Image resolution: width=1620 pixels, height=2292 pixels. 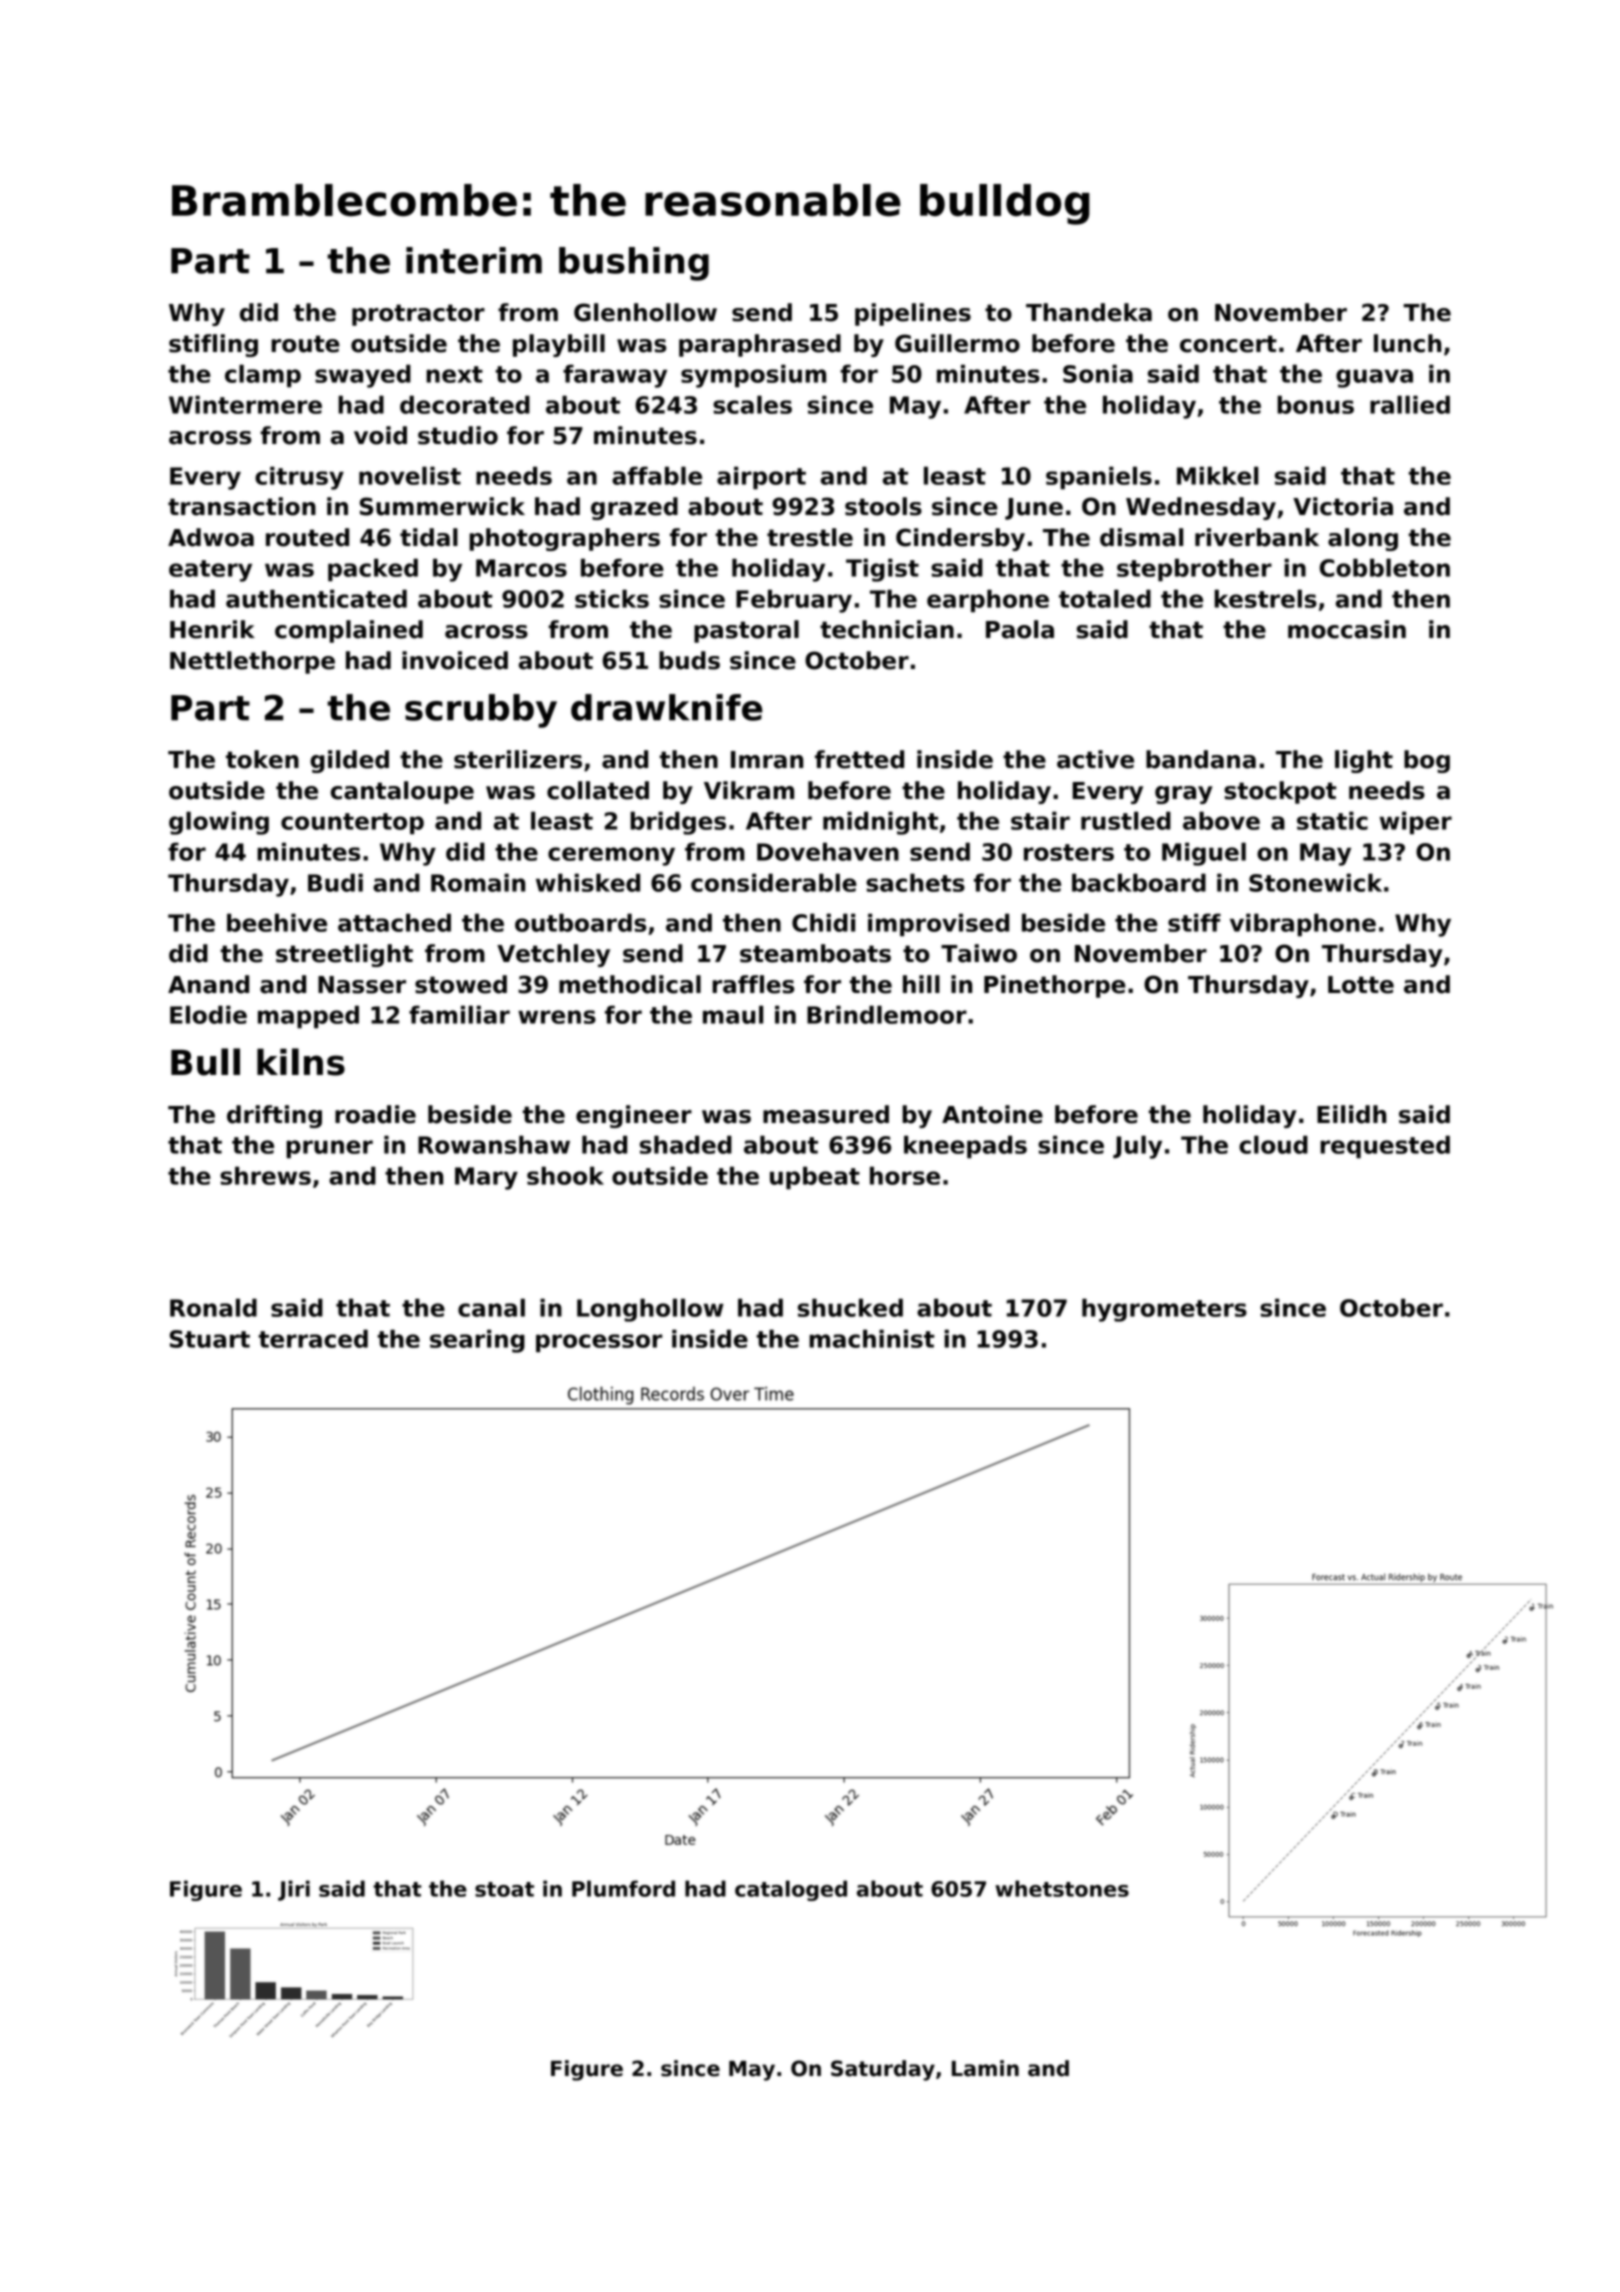 What do you see at coordinates (294, 1890) in the document?
I see `Jiri` at bounding box center [294, 1890].
